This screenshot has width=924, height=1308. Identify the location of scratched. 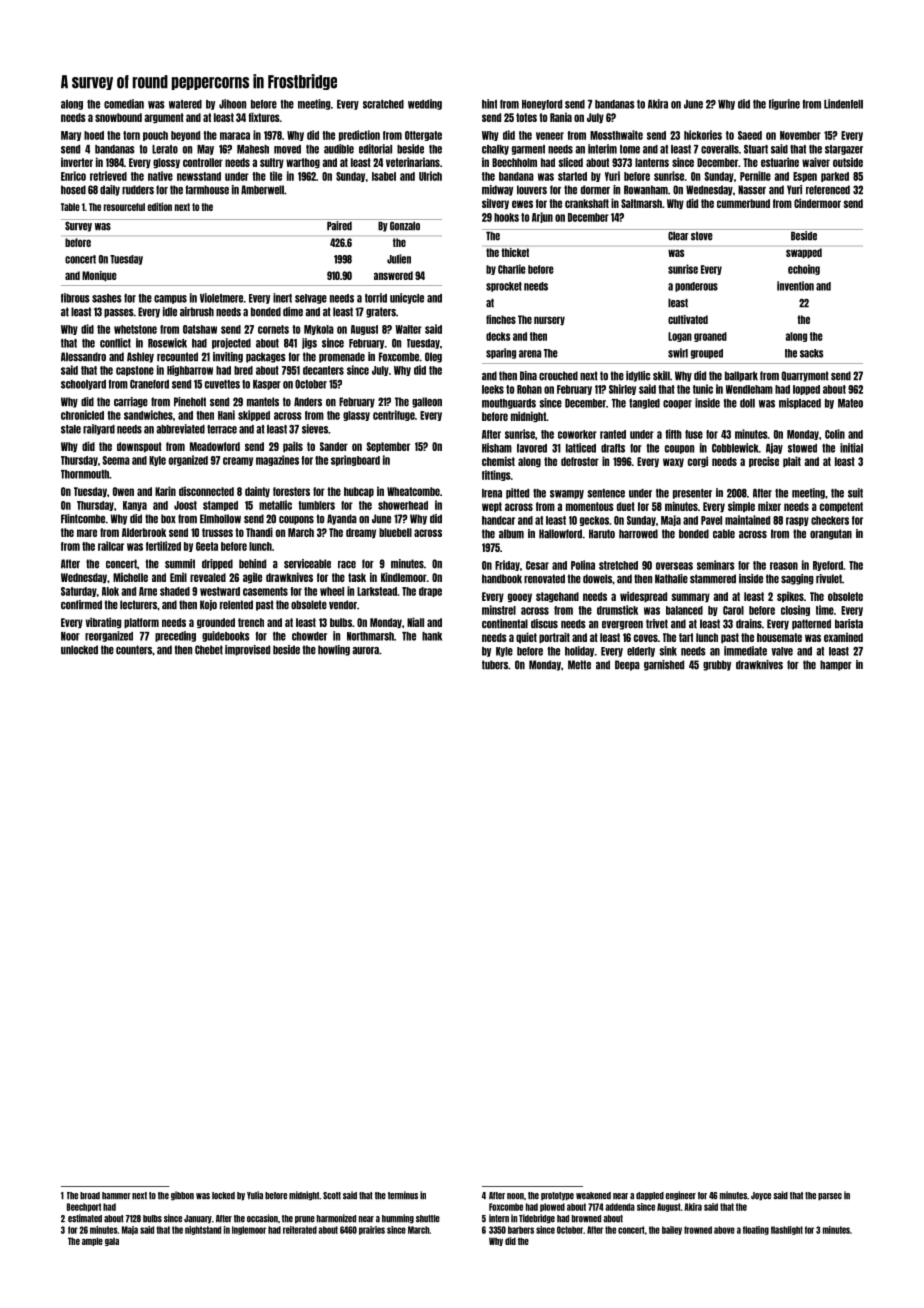
(383, 104).
